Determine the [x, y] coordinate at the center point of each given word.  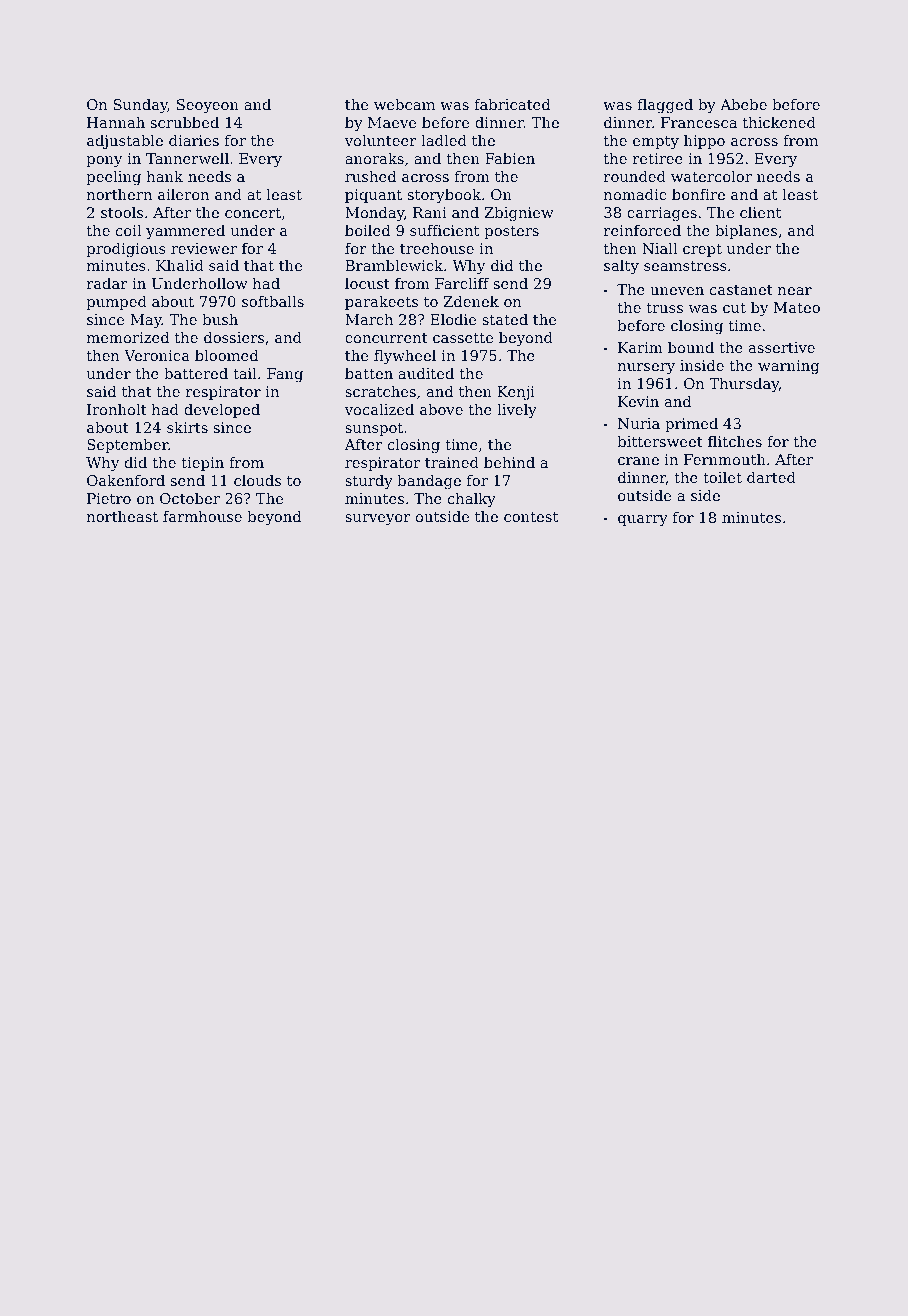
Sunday [141, 106]
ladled [444, 140]
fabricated [512, 104]
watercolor [711, 176]
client [760, 212]
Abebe [743, 104]
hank [165, 176]
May [146, 321]
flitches [735, 441]
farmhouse [202, 516]
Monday [374, 214]
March [369, 319]
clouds [257, 480]
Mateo [797, 307]
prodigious [126, 250]
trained [452, 462]
